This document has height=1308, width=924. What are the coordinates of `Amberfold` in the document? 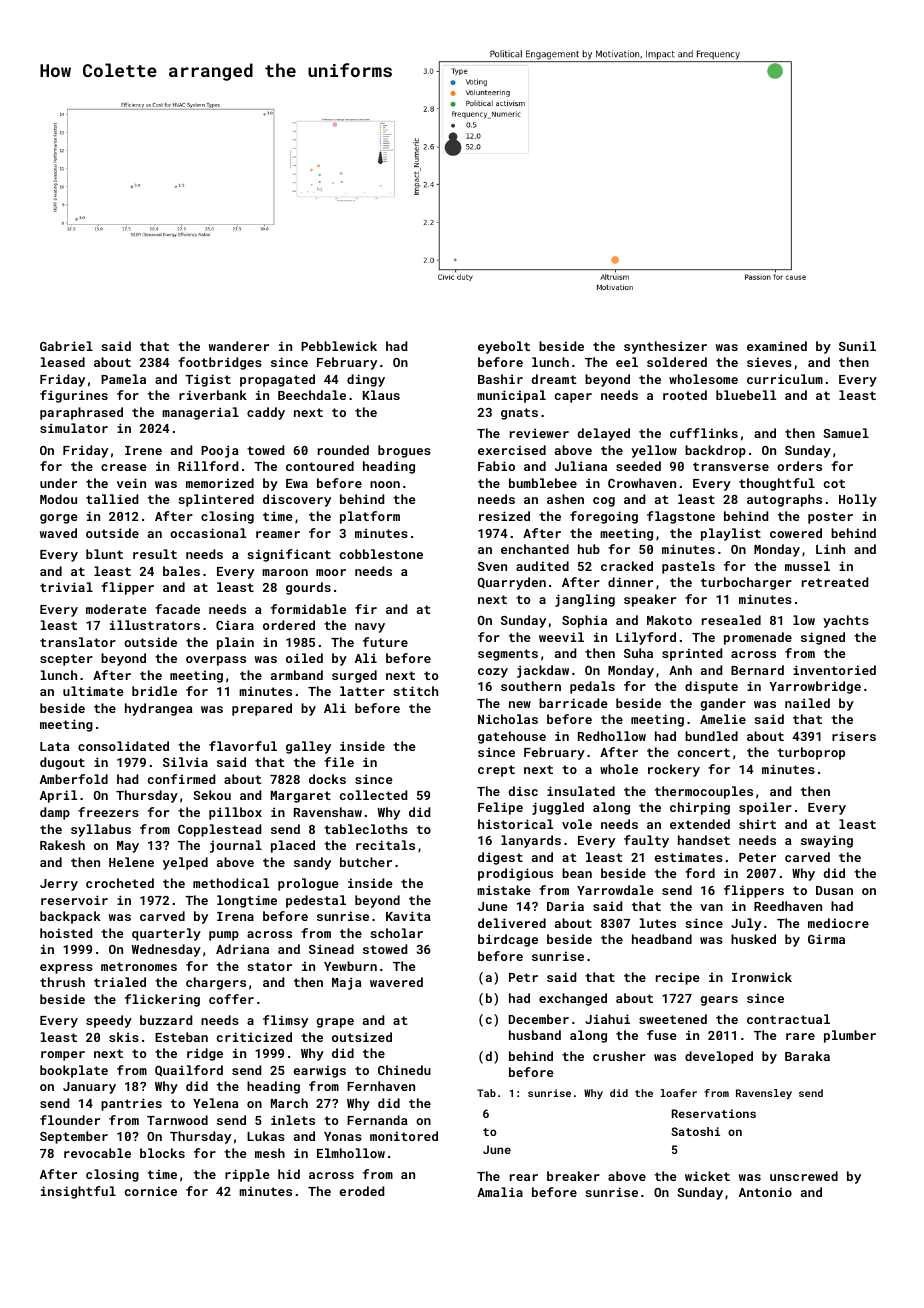 It's located at (74, 779).
